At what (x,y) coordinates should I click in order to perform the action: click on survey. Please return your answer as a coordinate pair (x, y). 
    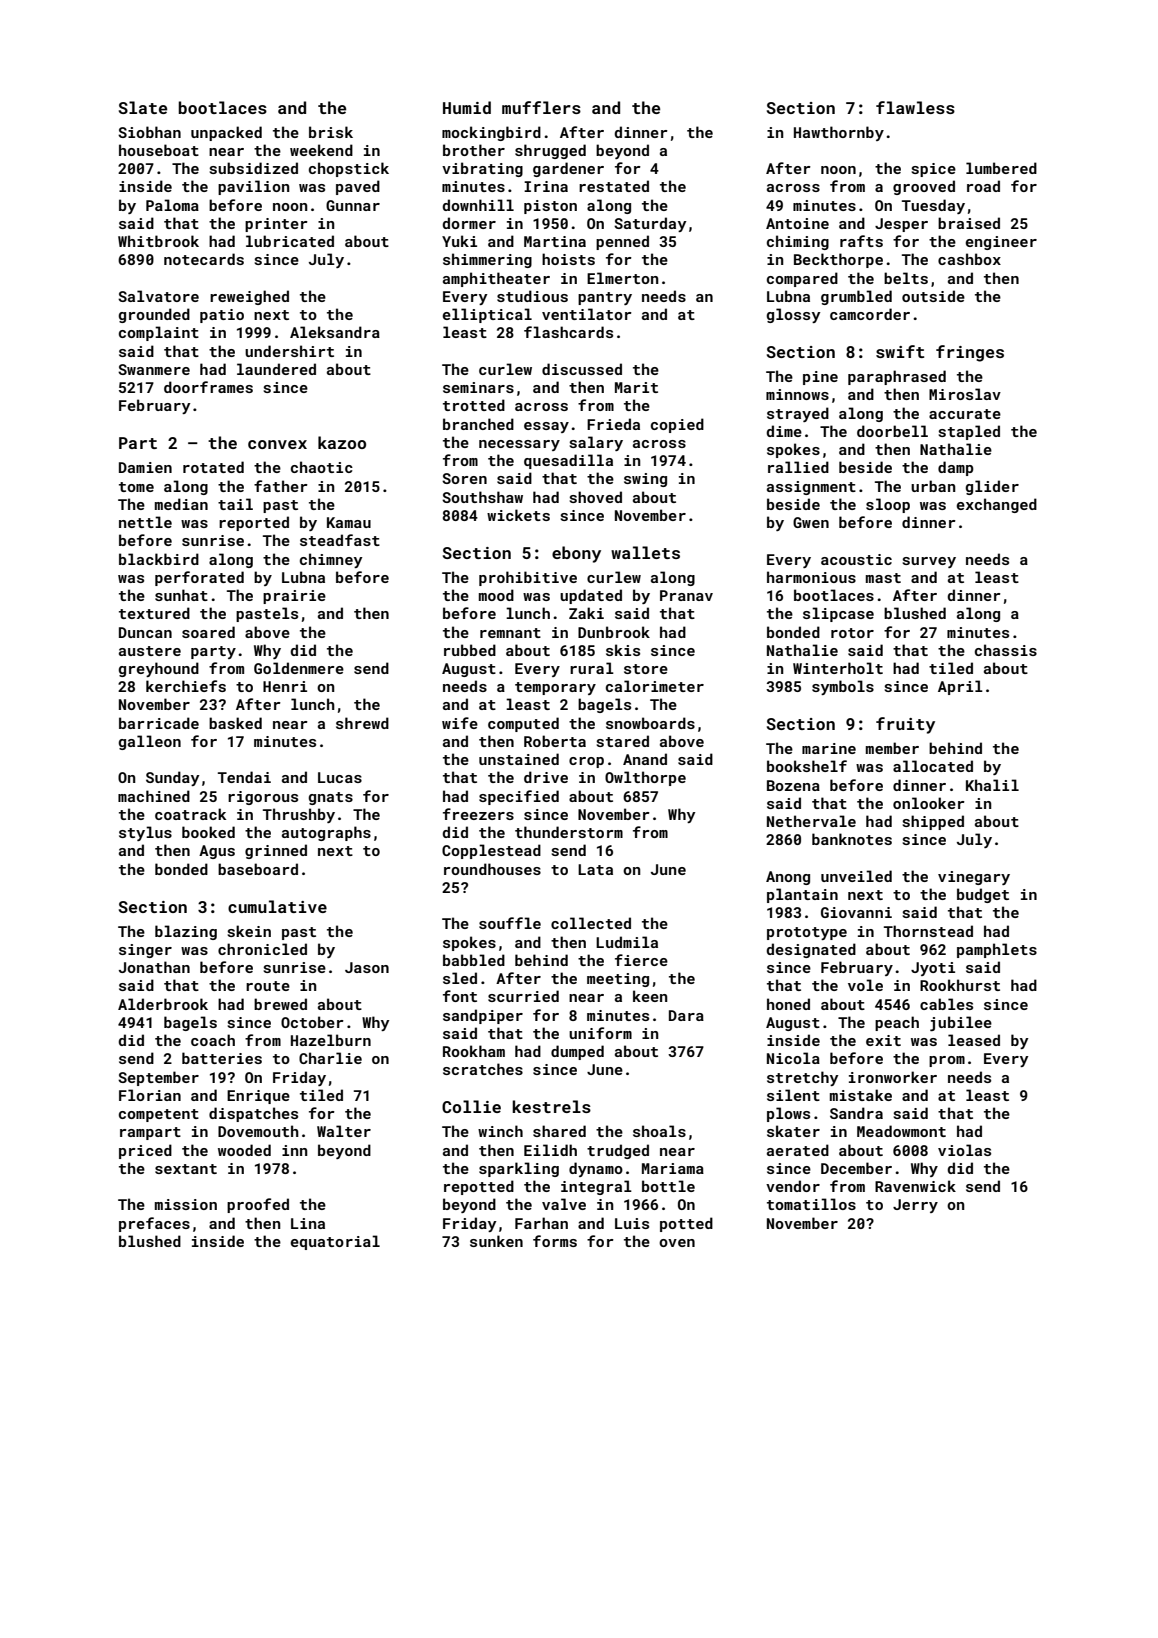
    Looking at the image, I should click on (929, 562).
